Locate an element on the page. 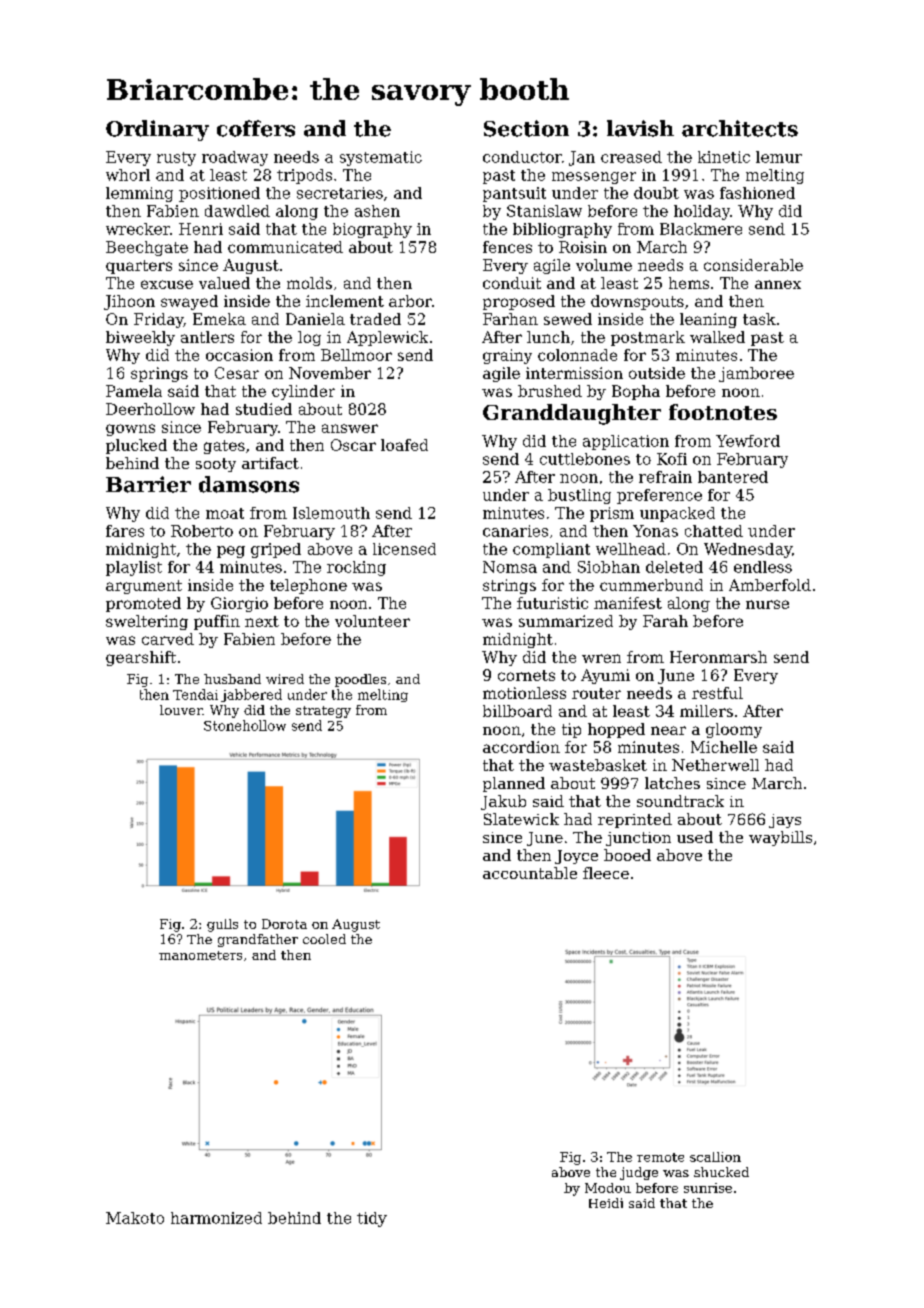 The height and width of the page is (1308, 924). task is located at coordinates (759, 319).
